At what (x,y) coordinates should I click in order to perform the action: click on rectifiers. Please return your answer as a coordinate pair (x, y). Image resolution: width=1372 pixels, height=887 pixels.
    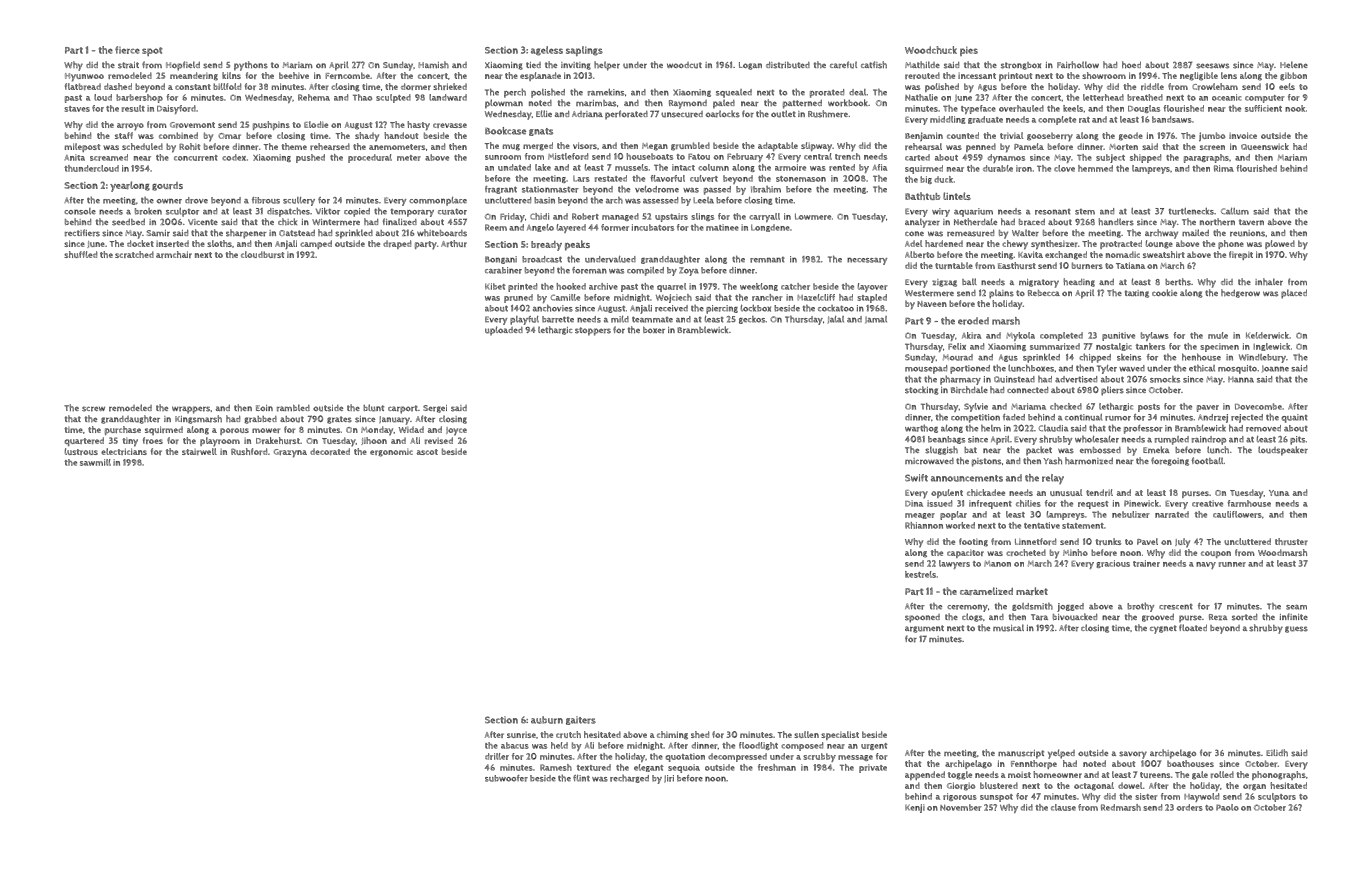
    Looking at the image, I should click on (82, 233).
